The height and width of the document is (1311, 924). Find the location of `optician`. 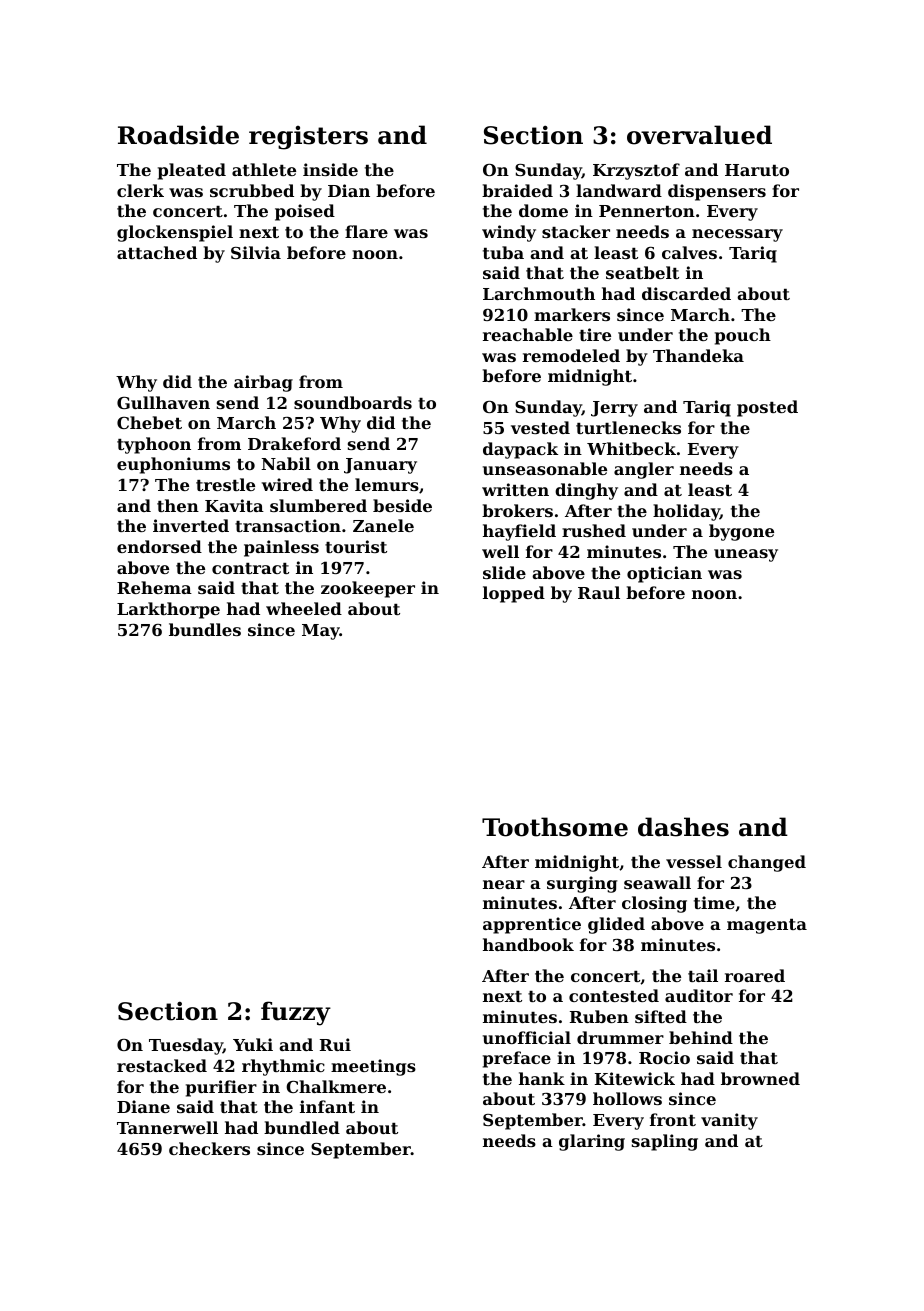

optician is located at coordinates (664, 574).
